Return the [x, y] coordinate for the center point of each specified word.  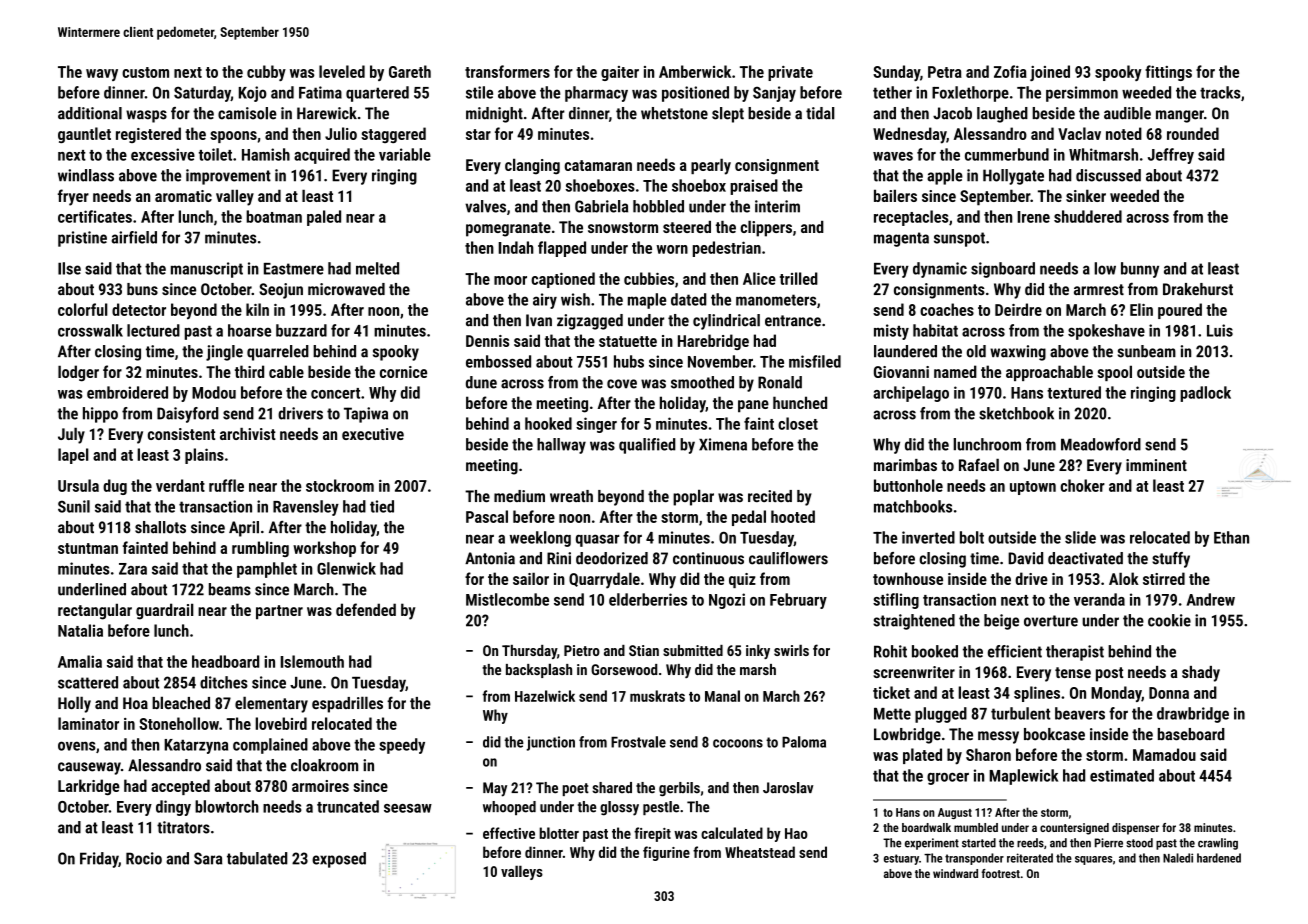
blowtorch [227, 806]
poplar [693, 497]
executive [373, 434]
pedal [749, 518]
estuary [901, 859]
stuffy [1171, 560]
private [790, 73]
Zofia [1010, 71]
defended [366, 609]
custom [145, 72]
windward [955, 873]
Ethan [1231, 537]
